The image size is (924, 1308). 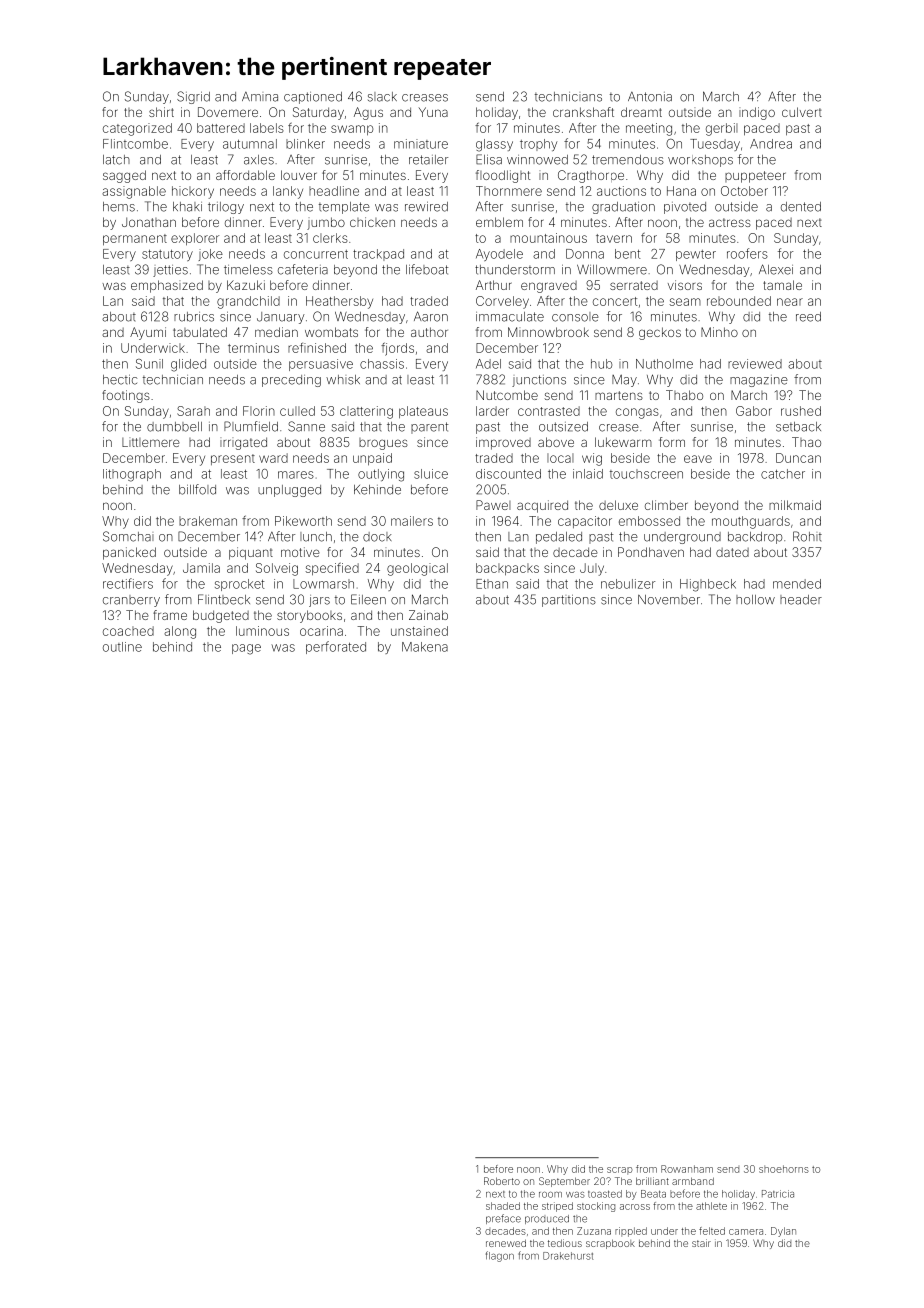 I want to click on reviewed, so click(x=755, y=364).
